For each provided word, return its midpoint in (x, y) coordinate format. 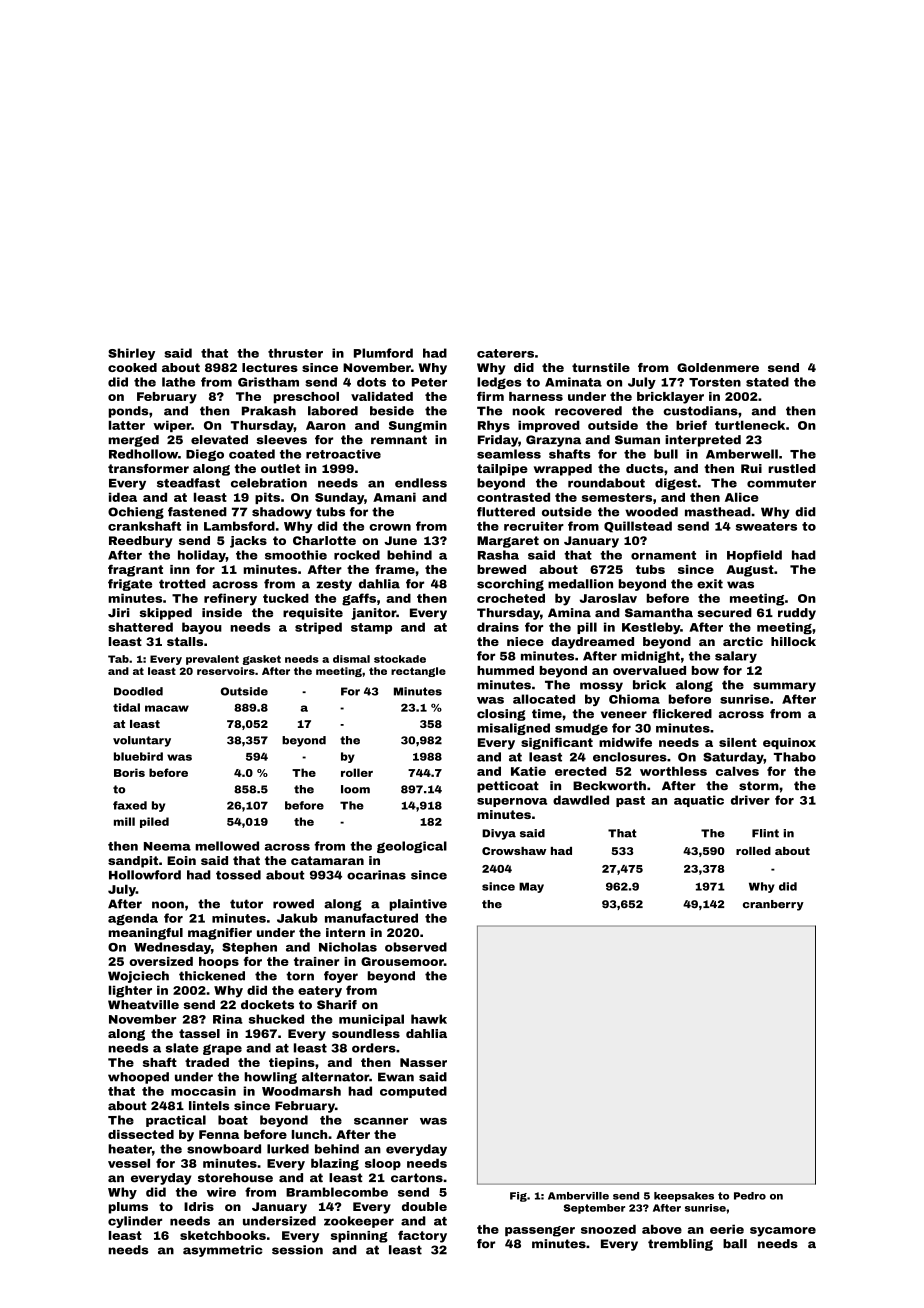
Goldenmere (718, 367)
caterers (505, 353)
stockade (400, 659)
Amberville (578, 1196)
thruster (295, 353)
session (297, 1250)
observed (416, 947)
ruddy (797, 614)
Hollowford (145, 875)
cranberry (773, 905)
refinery (230, 599)
